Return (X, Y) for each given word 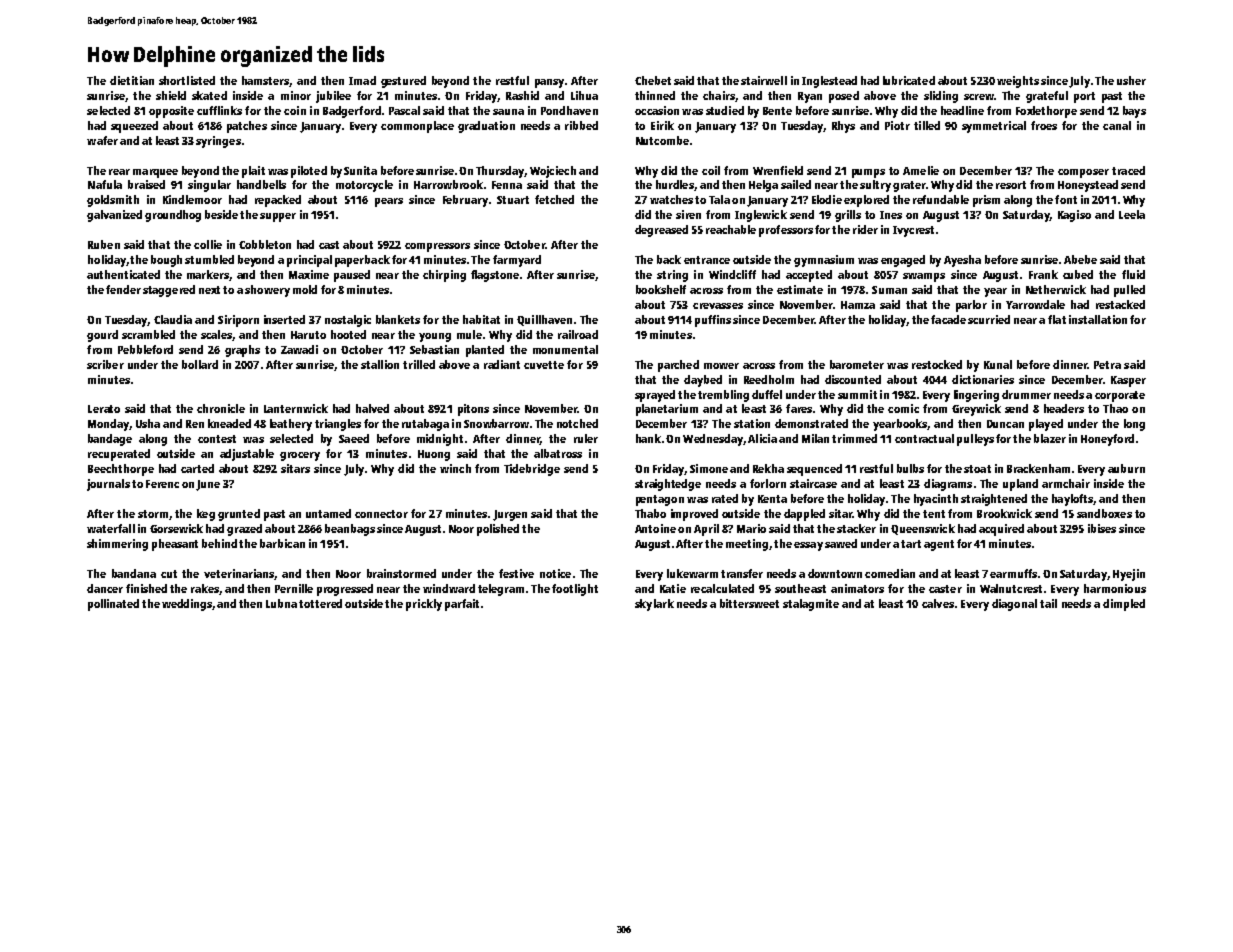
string (672, 276)
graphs (242, 351)
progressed (345, 590)
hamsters (265, 80)
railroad (578, 334)
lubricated (909, 80)
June (208, 485)
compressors (437, 247)
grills (848, 216)
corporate (1120, 396)
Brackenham (1038, 468)
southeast (800, 588)
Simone (709, 468)
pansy (549, 83)
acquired (1001, 530)
